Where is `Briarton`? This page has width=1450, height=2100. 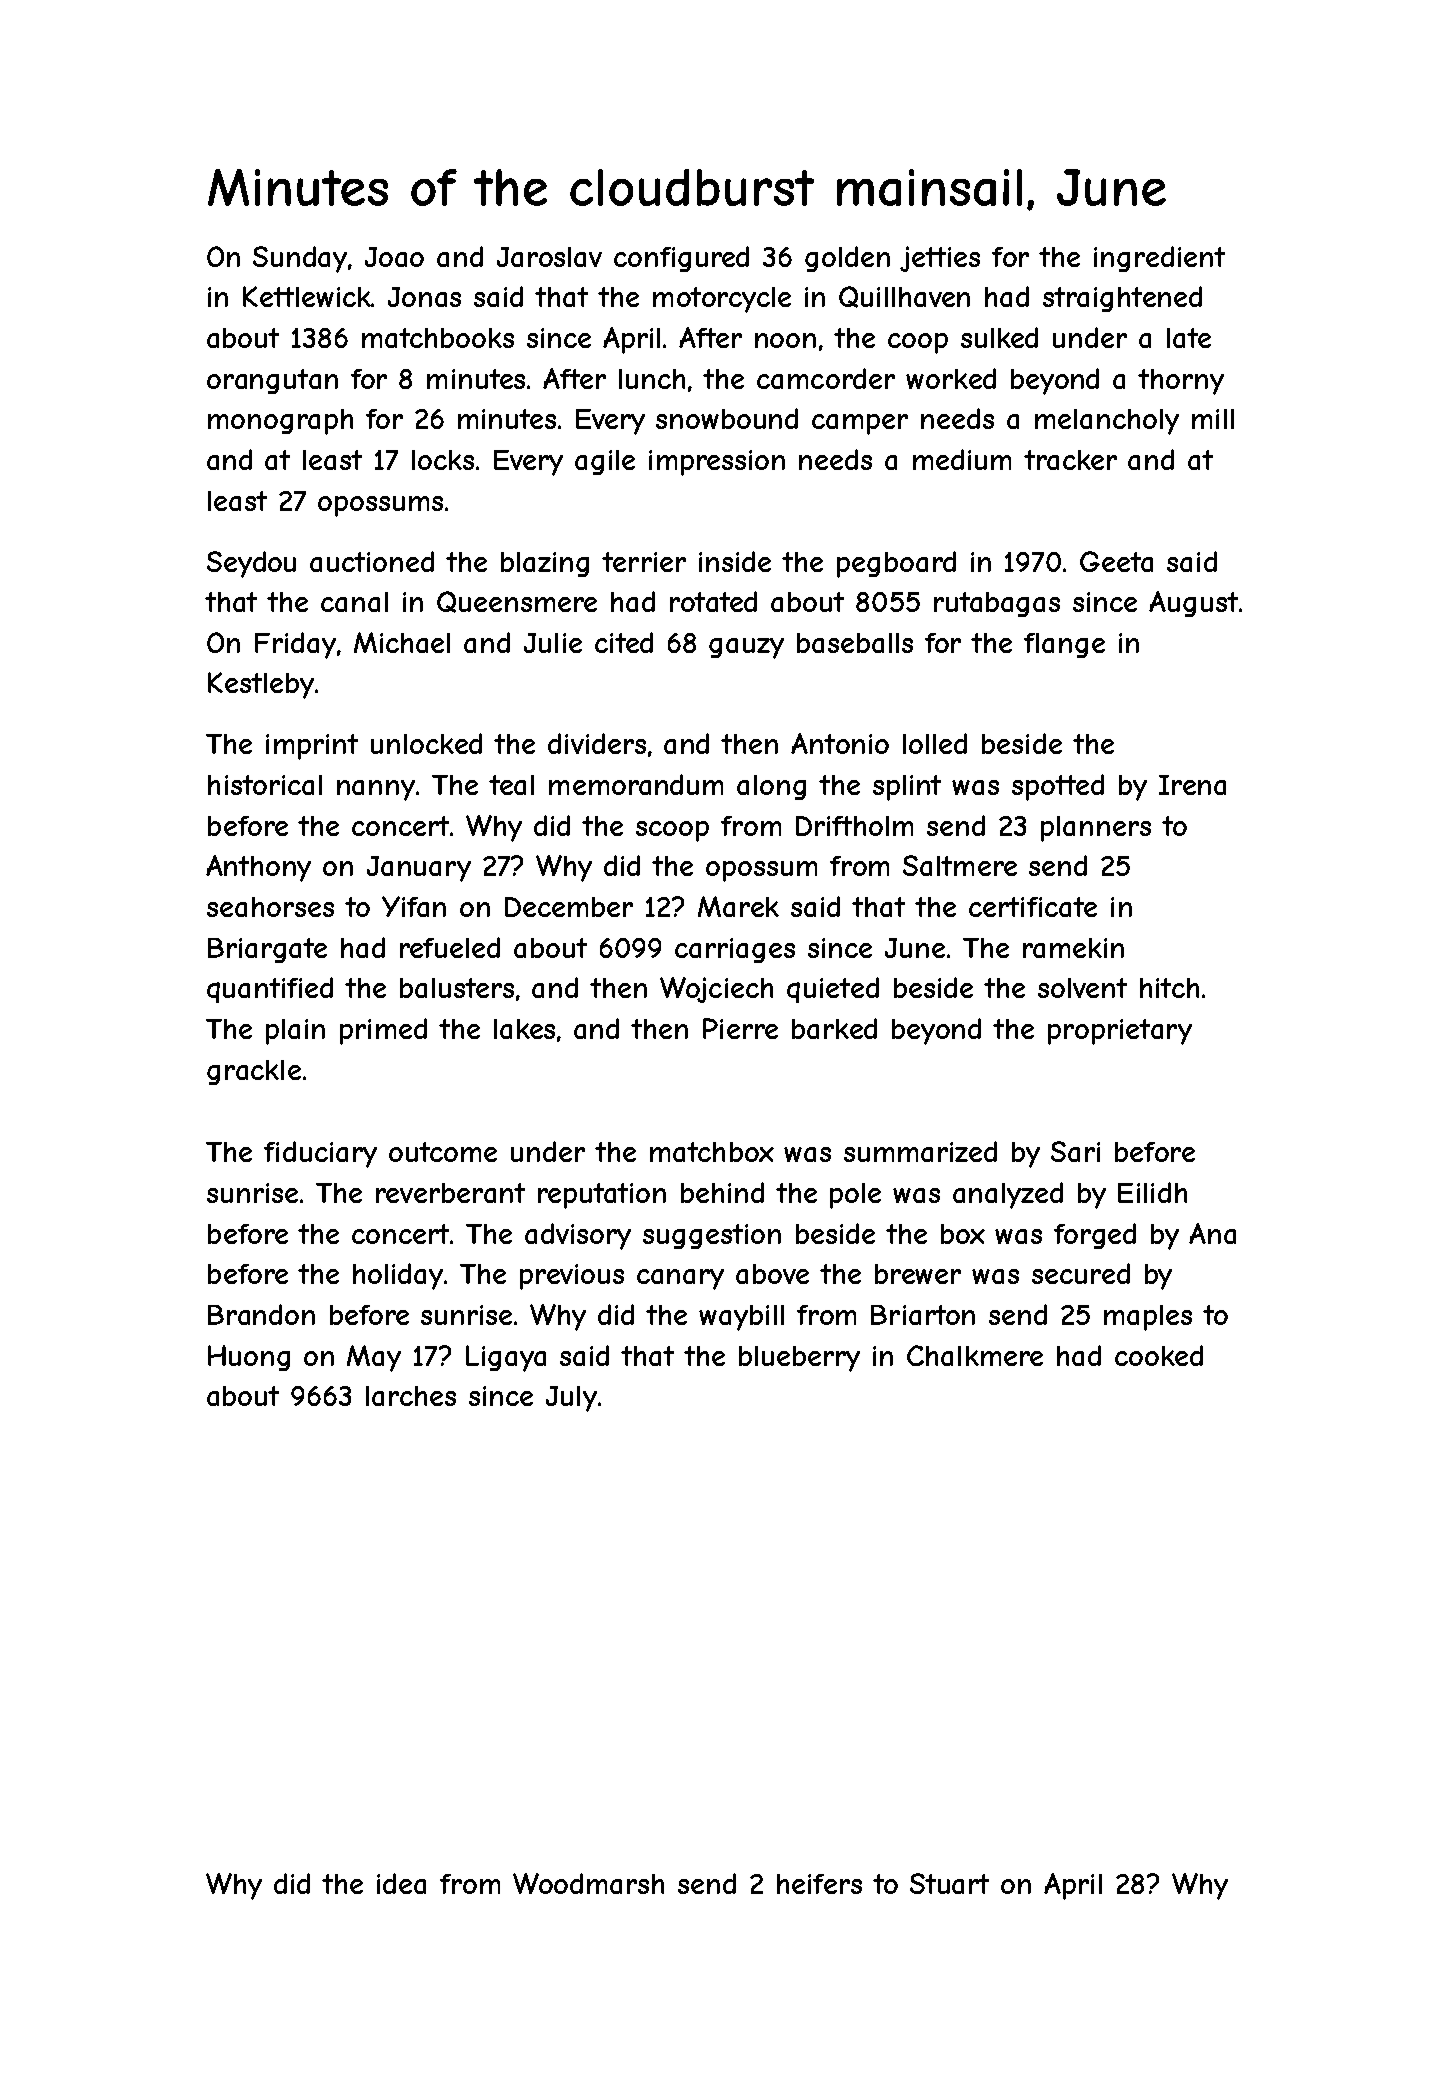
Briarton is located at coordinates (923, 1315).
